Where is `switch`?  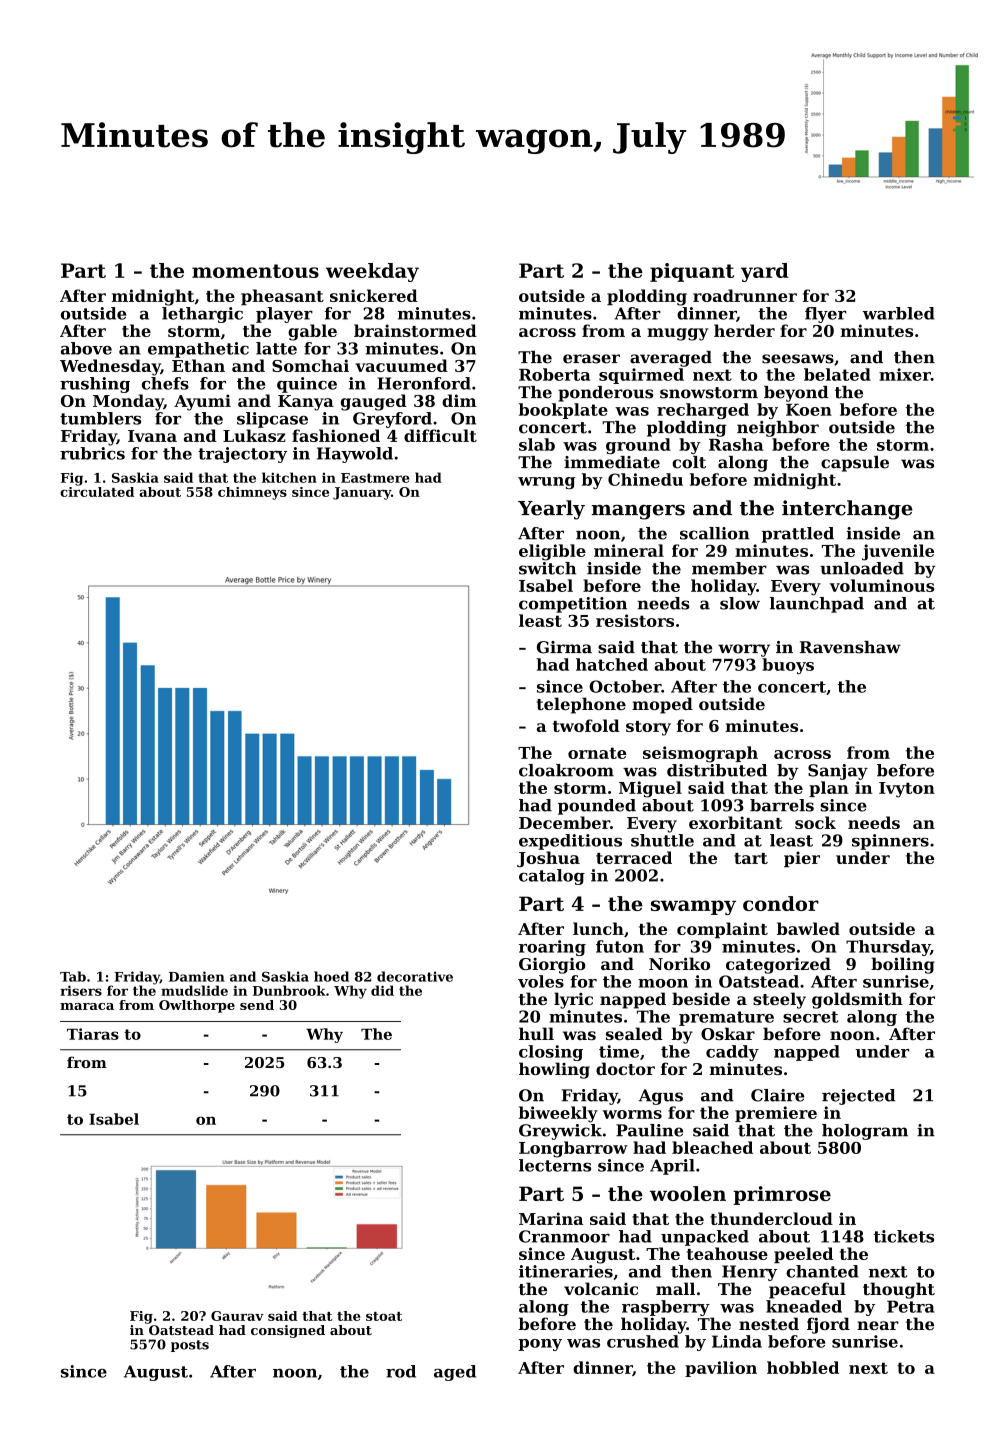 switch is located at coordinates (547, 568).
